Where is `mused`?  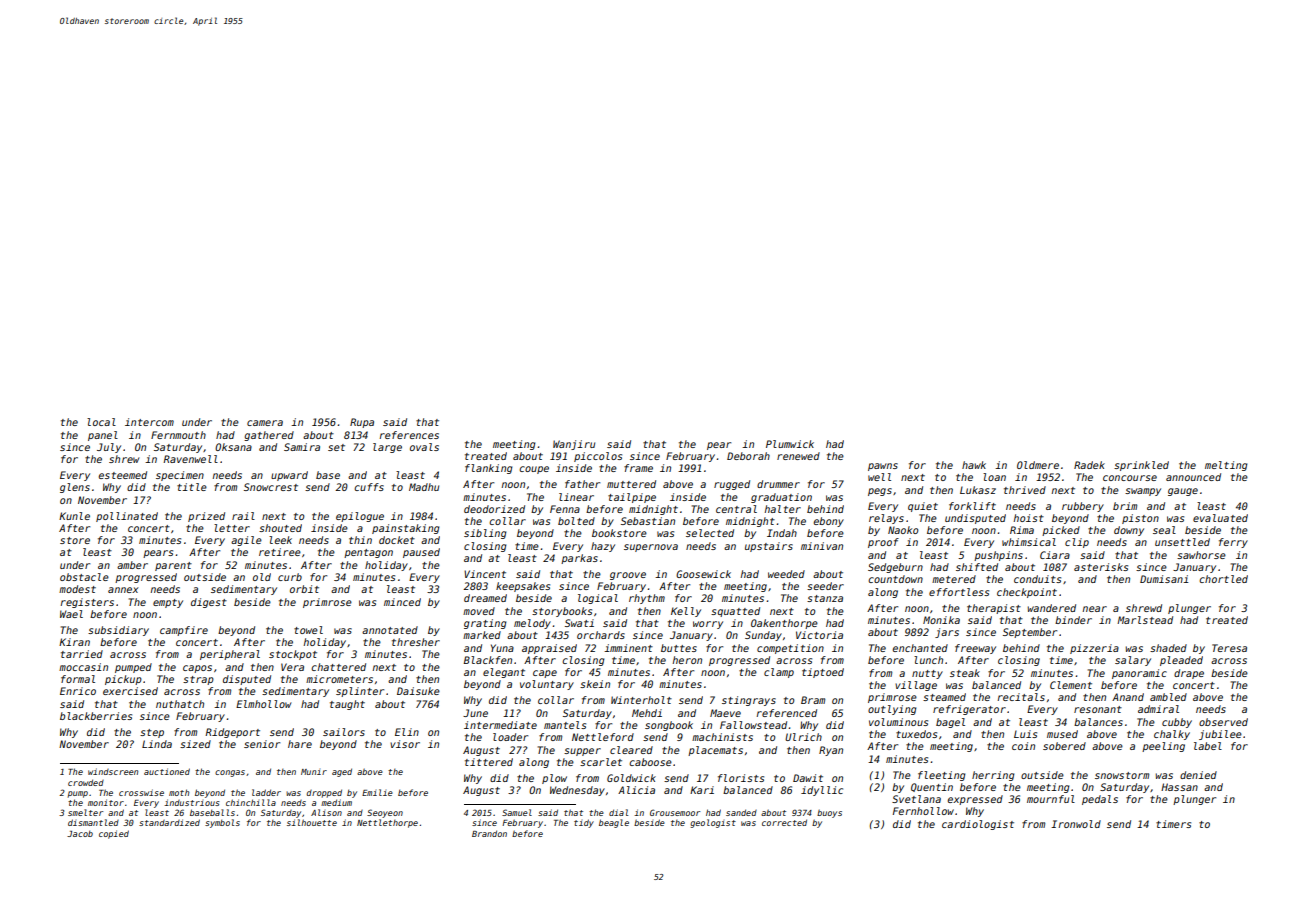 mused is located at coordinates (1062, 734).
